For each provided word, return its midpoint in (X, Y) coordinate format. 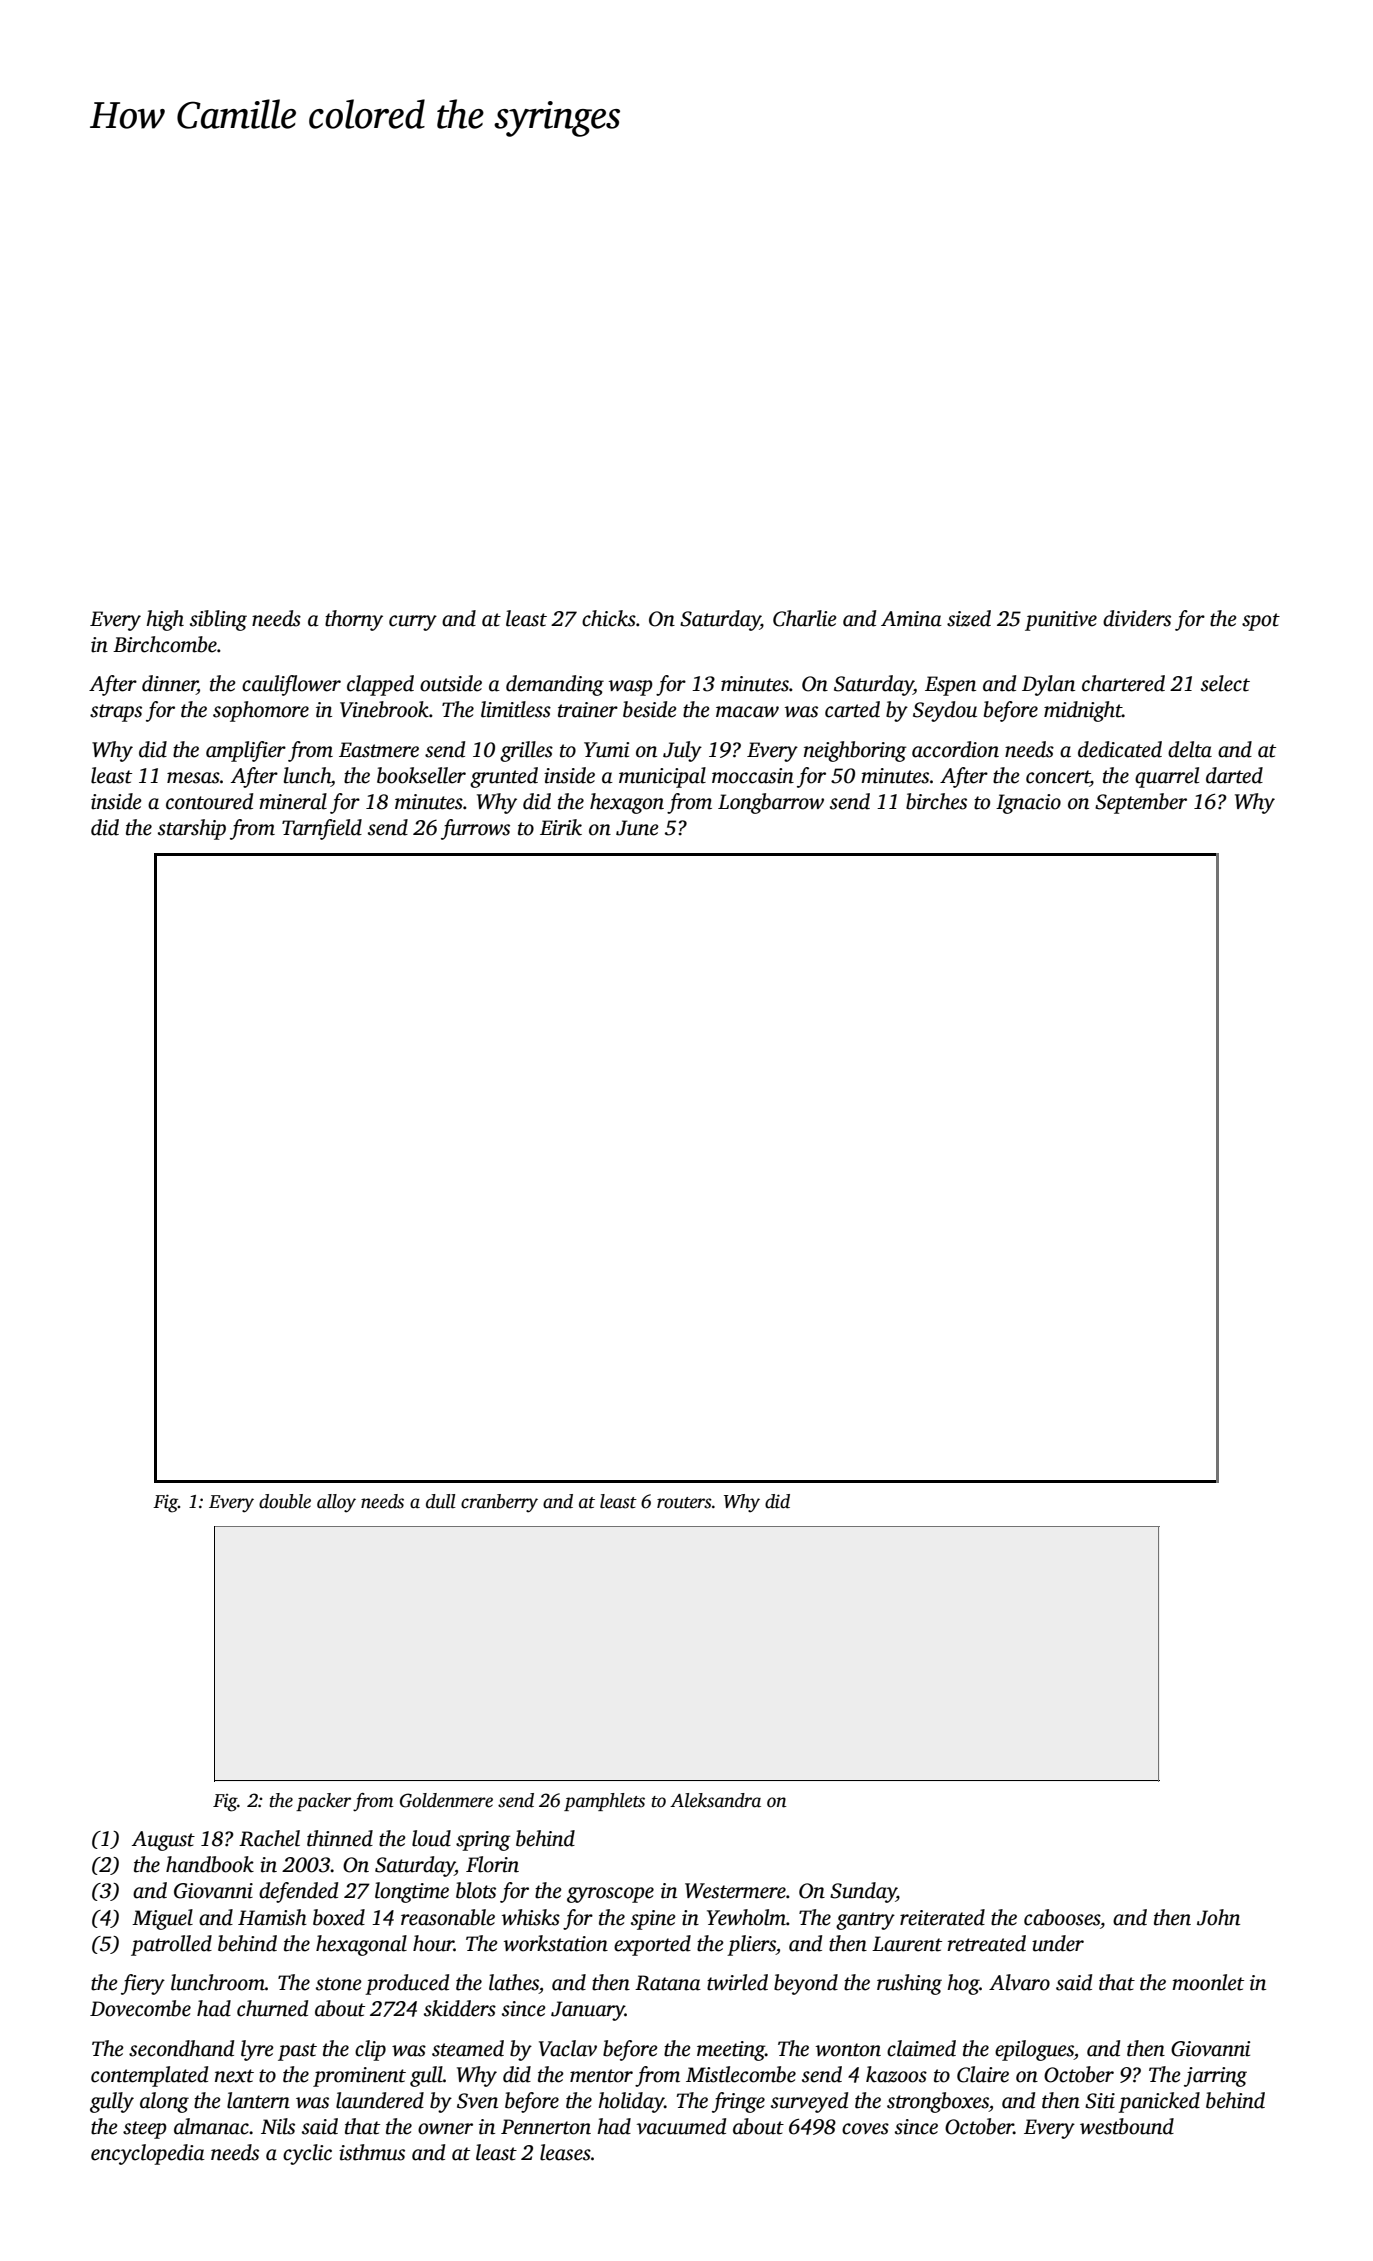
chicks (609, 618)
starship (192, 829)
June (637, 828)
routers (684, 1503)
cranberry (499, 1503)
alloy (336, 1503)
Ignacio (1028, 804)
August (163, 1841)
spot (1261, 622)
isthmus (372, 2152)
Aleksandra (715, 1800)
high (165, 620)
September (1141, 803)
